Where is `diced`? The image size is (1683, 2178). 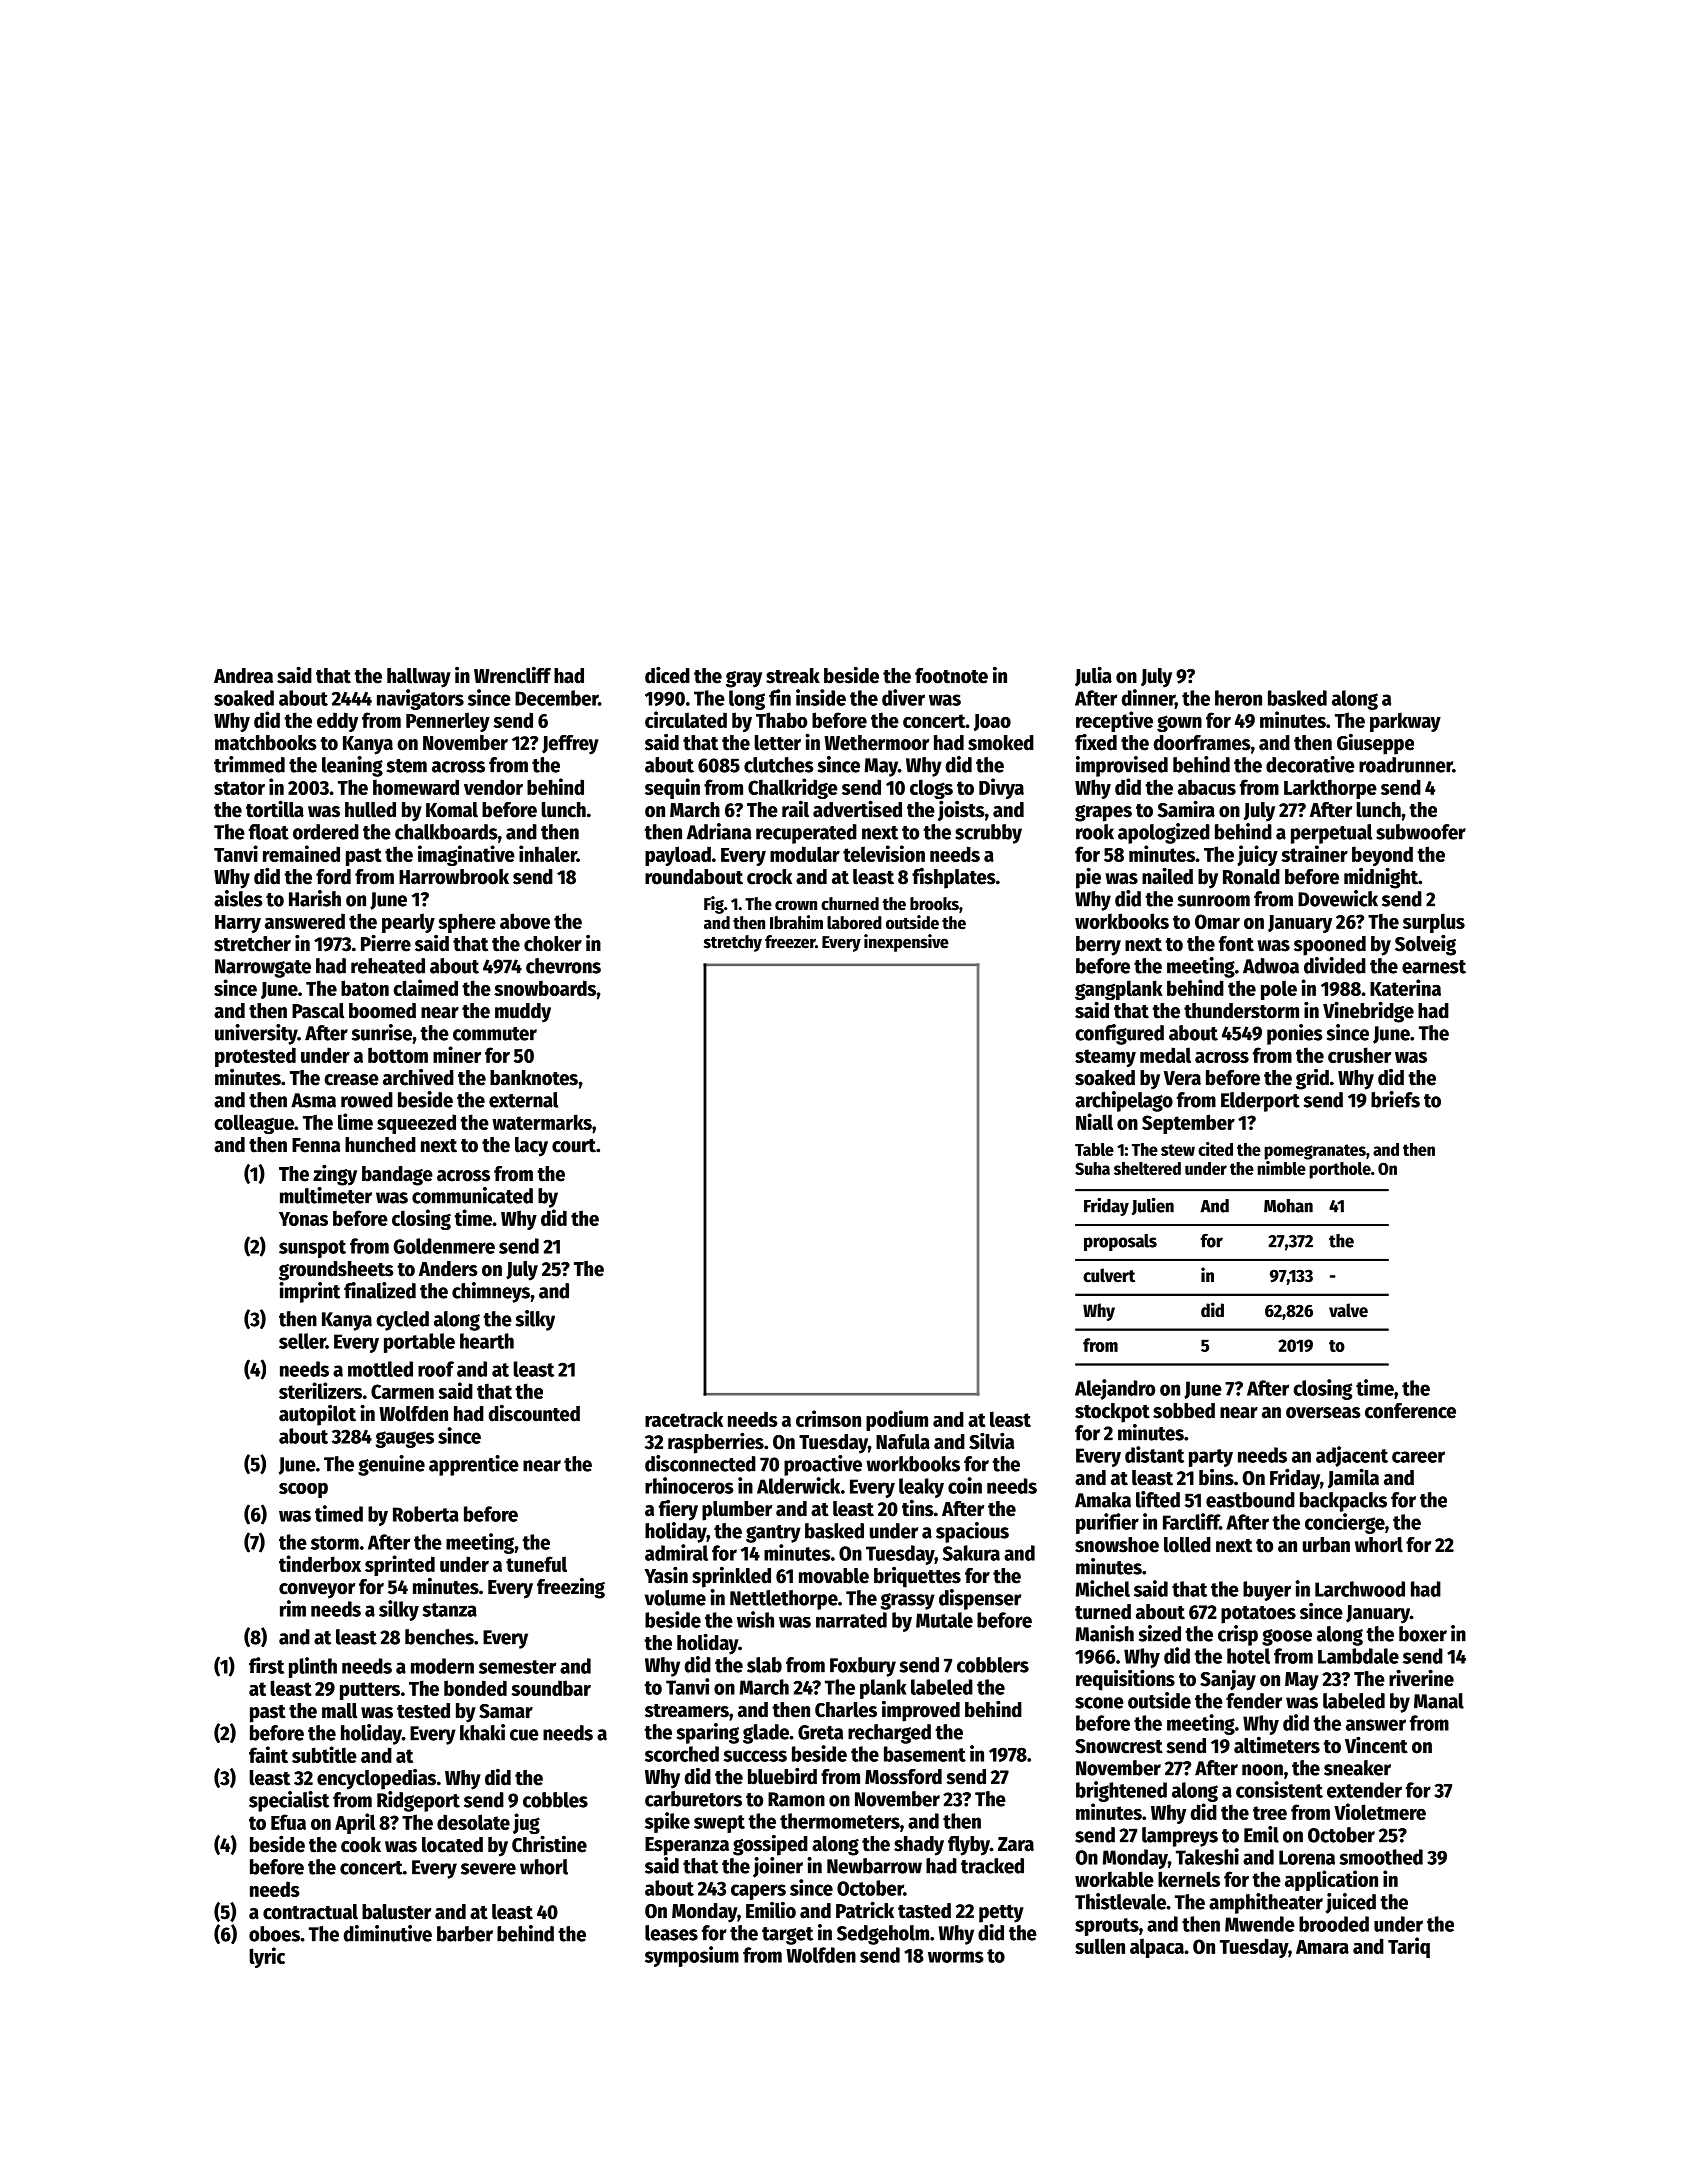 diced is located at coordinates (667, 675).
